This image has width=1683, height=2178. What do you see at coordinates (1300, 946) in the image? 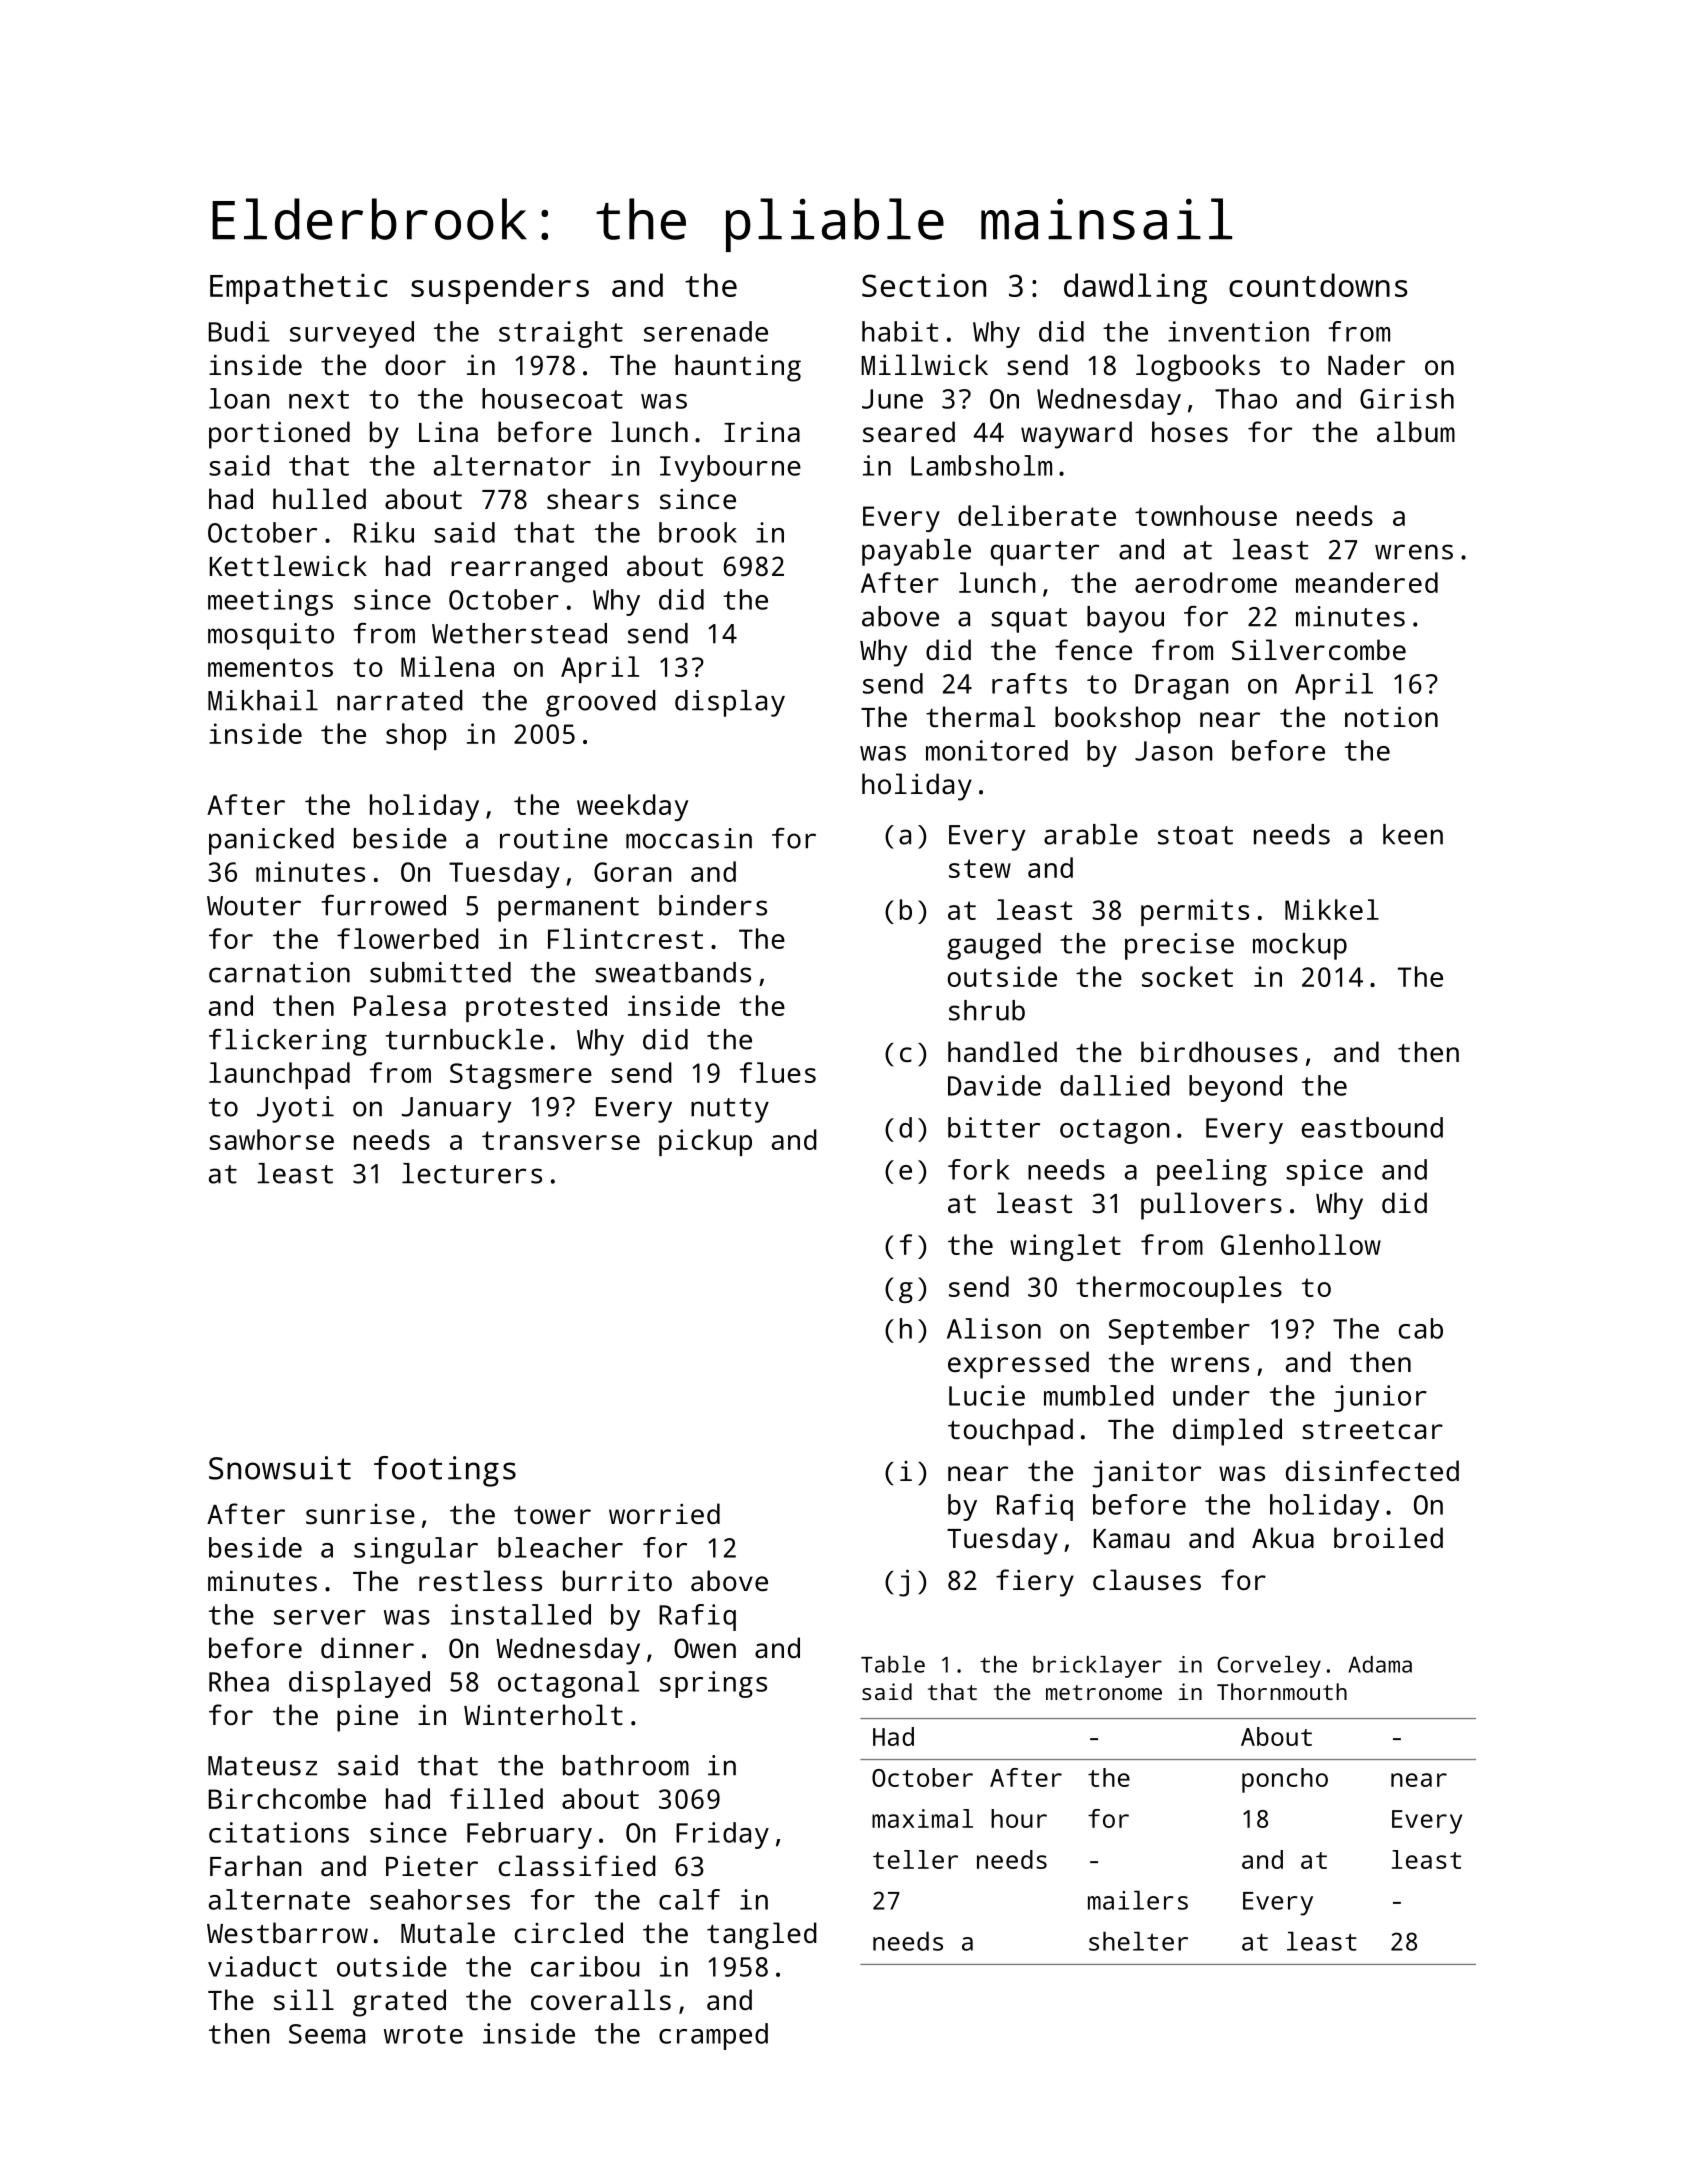
I see `mockup` at bounding box center [1300, 946].
